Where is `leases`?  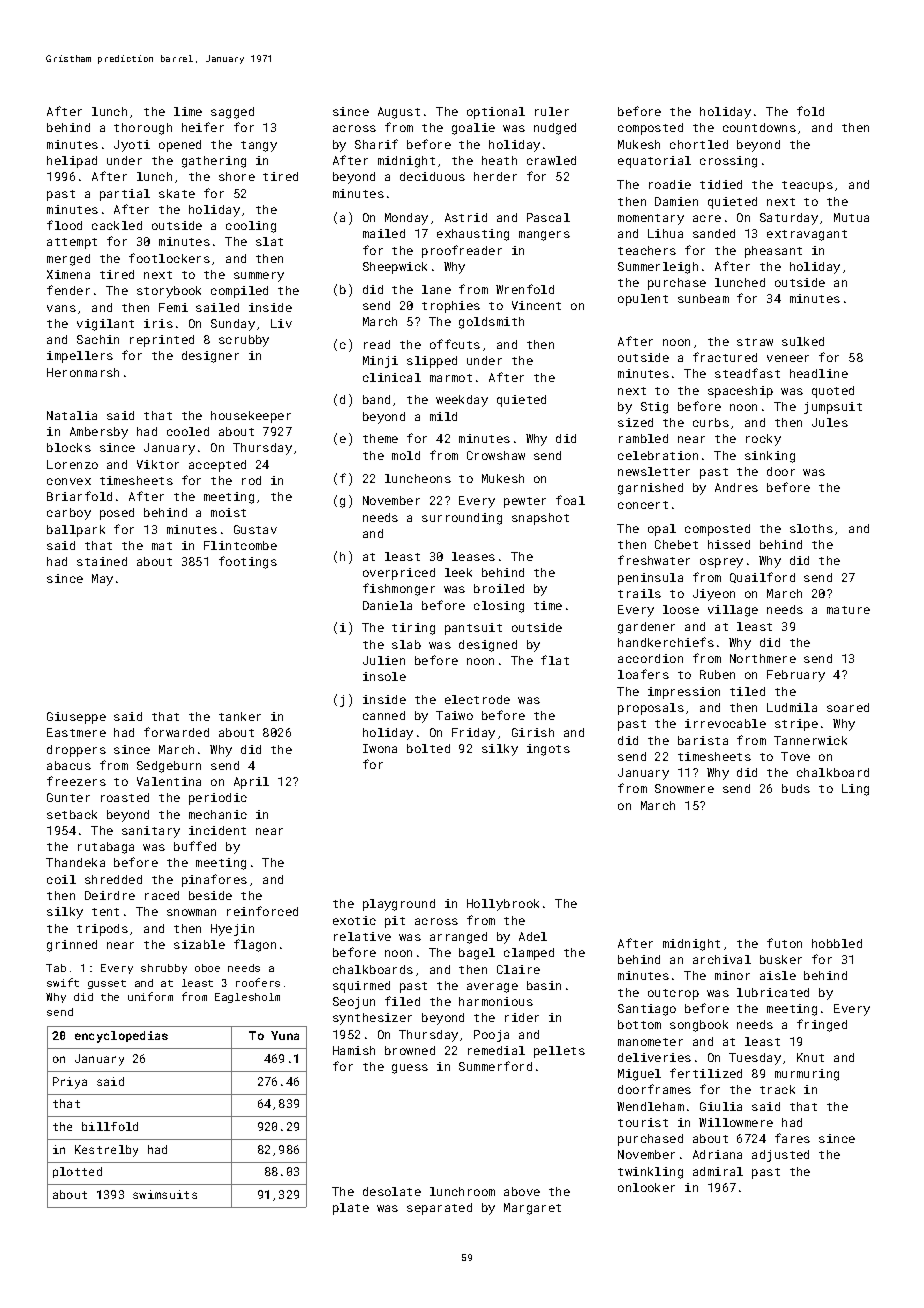
leases is located at coordinates (473, 556).
